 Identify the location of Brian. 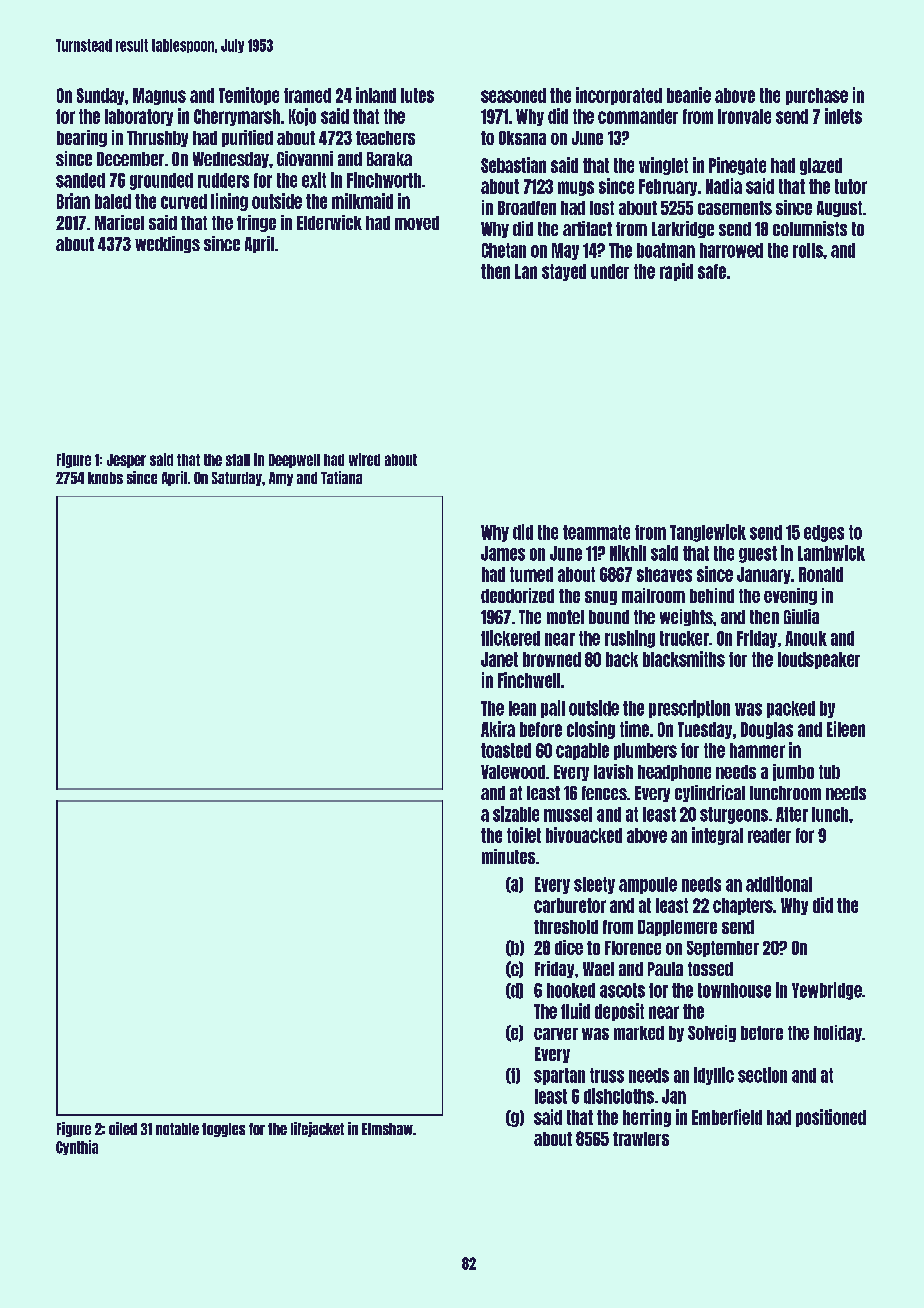
(73, 201).
